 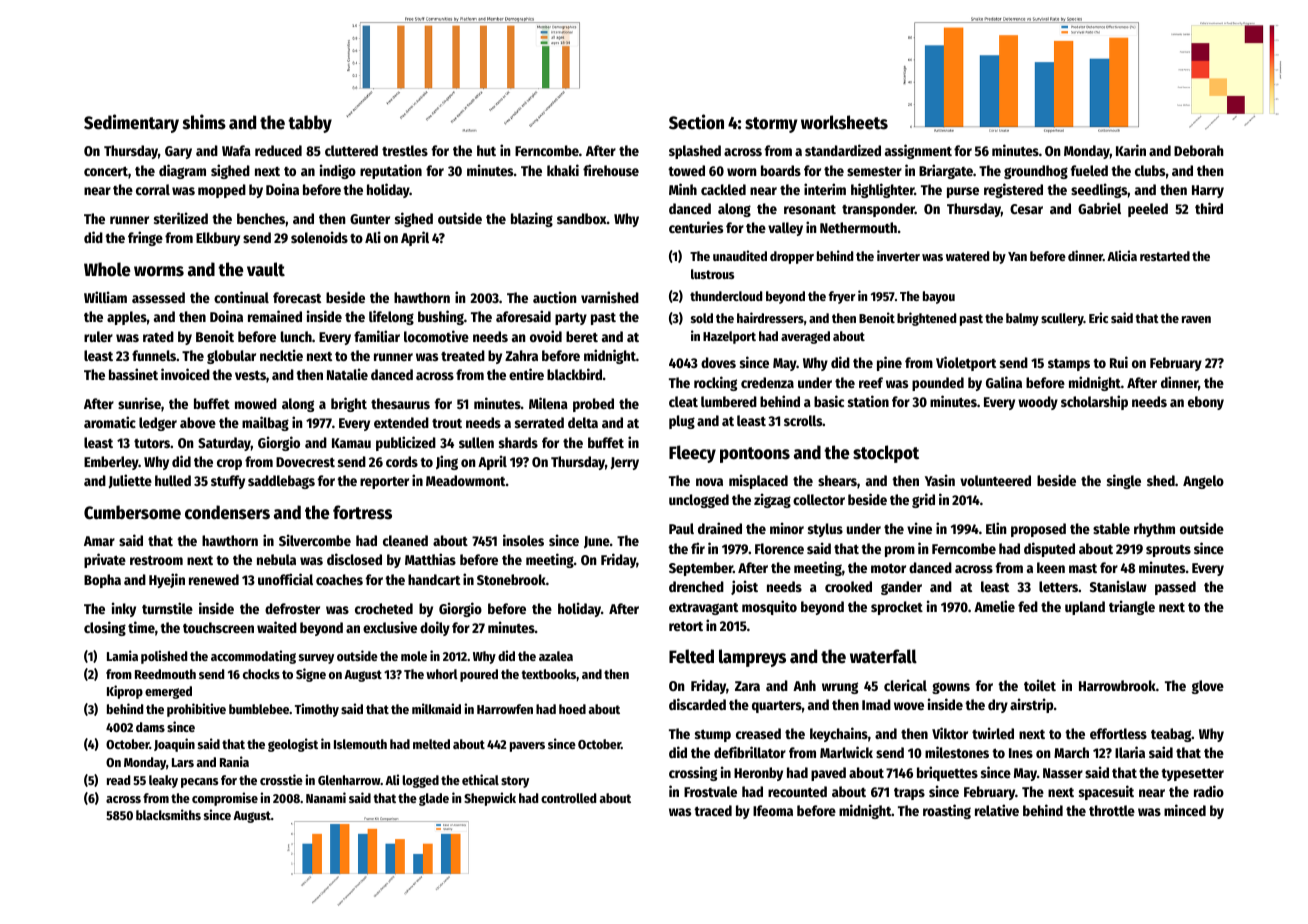 I want to click on controlled, so click(x=568, y=798).
